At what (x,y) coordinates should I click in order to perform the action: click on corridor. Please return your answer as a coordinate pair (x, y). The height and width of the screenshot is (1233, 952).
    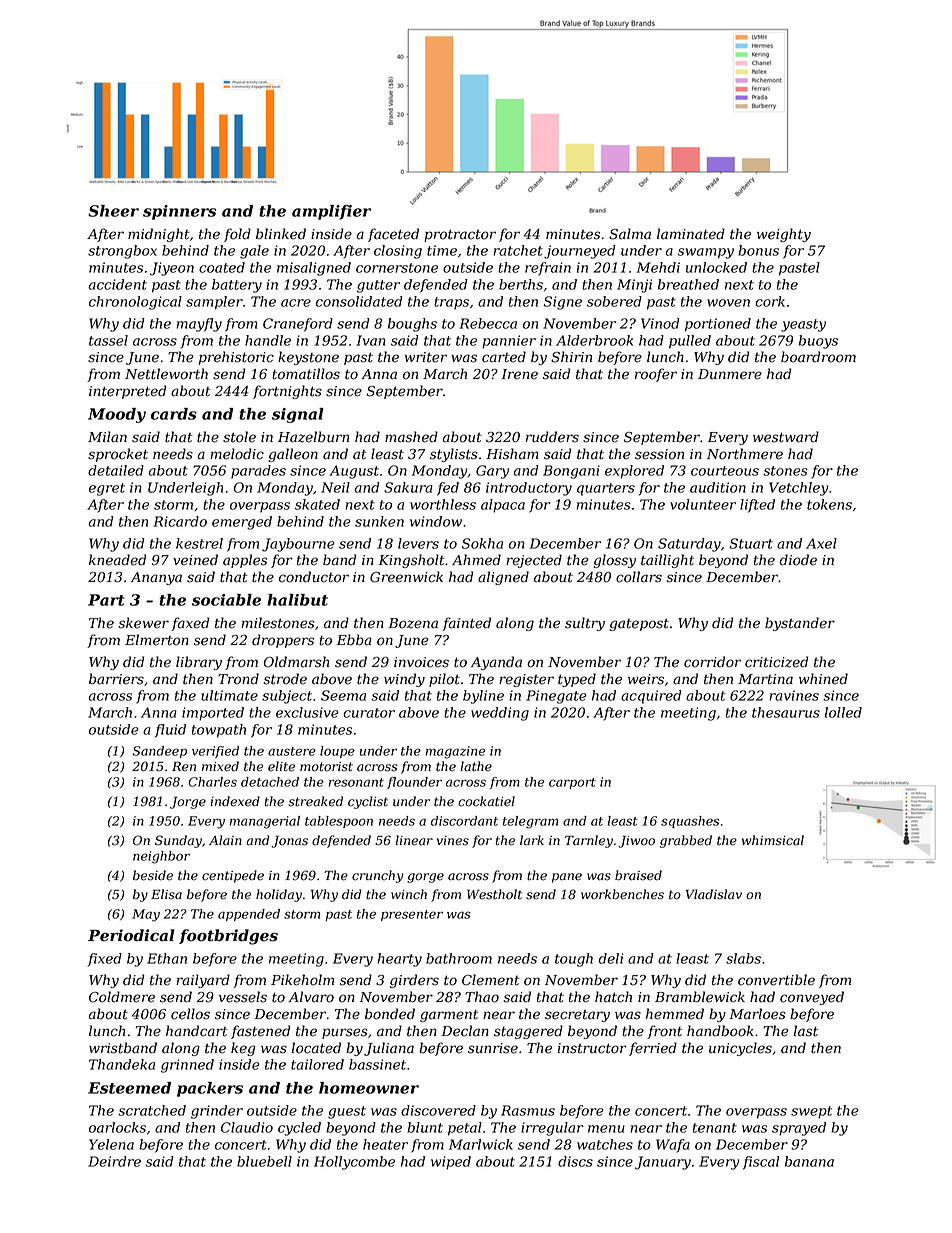
    Looking at the image, I should click on (712, 662).
